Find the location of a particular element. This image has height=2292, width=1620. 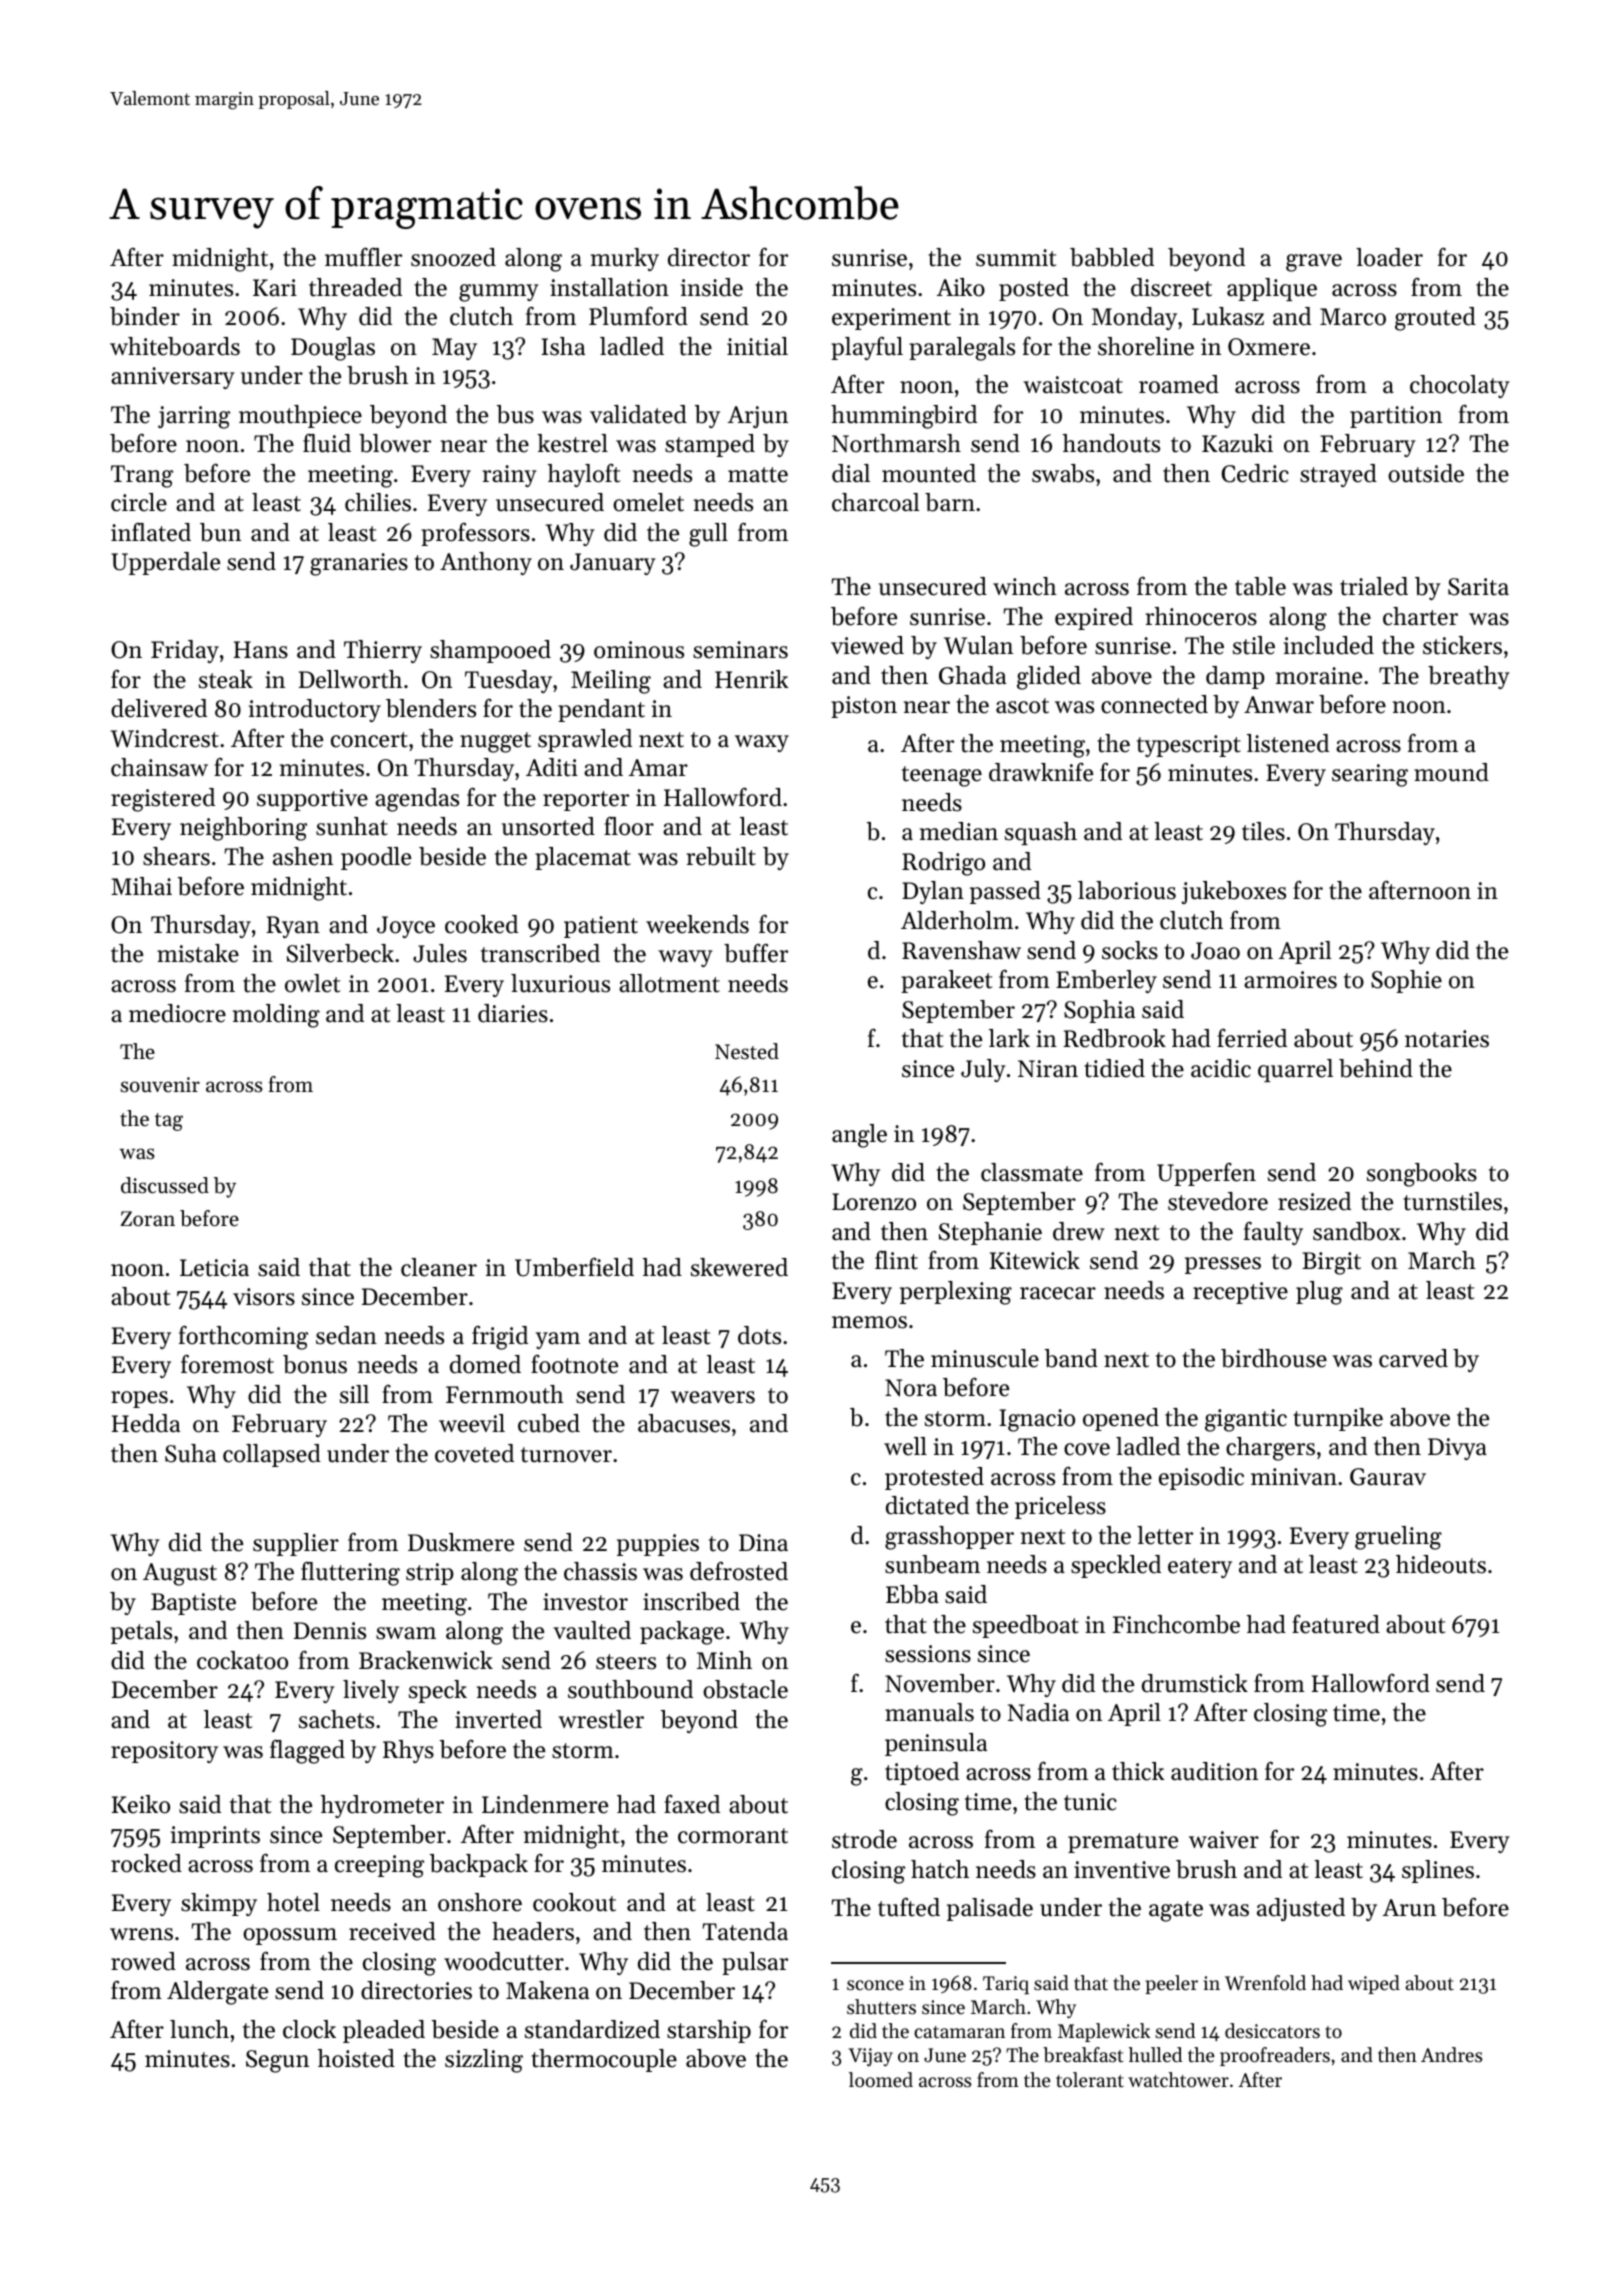

angle is located at coordinates (859, 1136).
